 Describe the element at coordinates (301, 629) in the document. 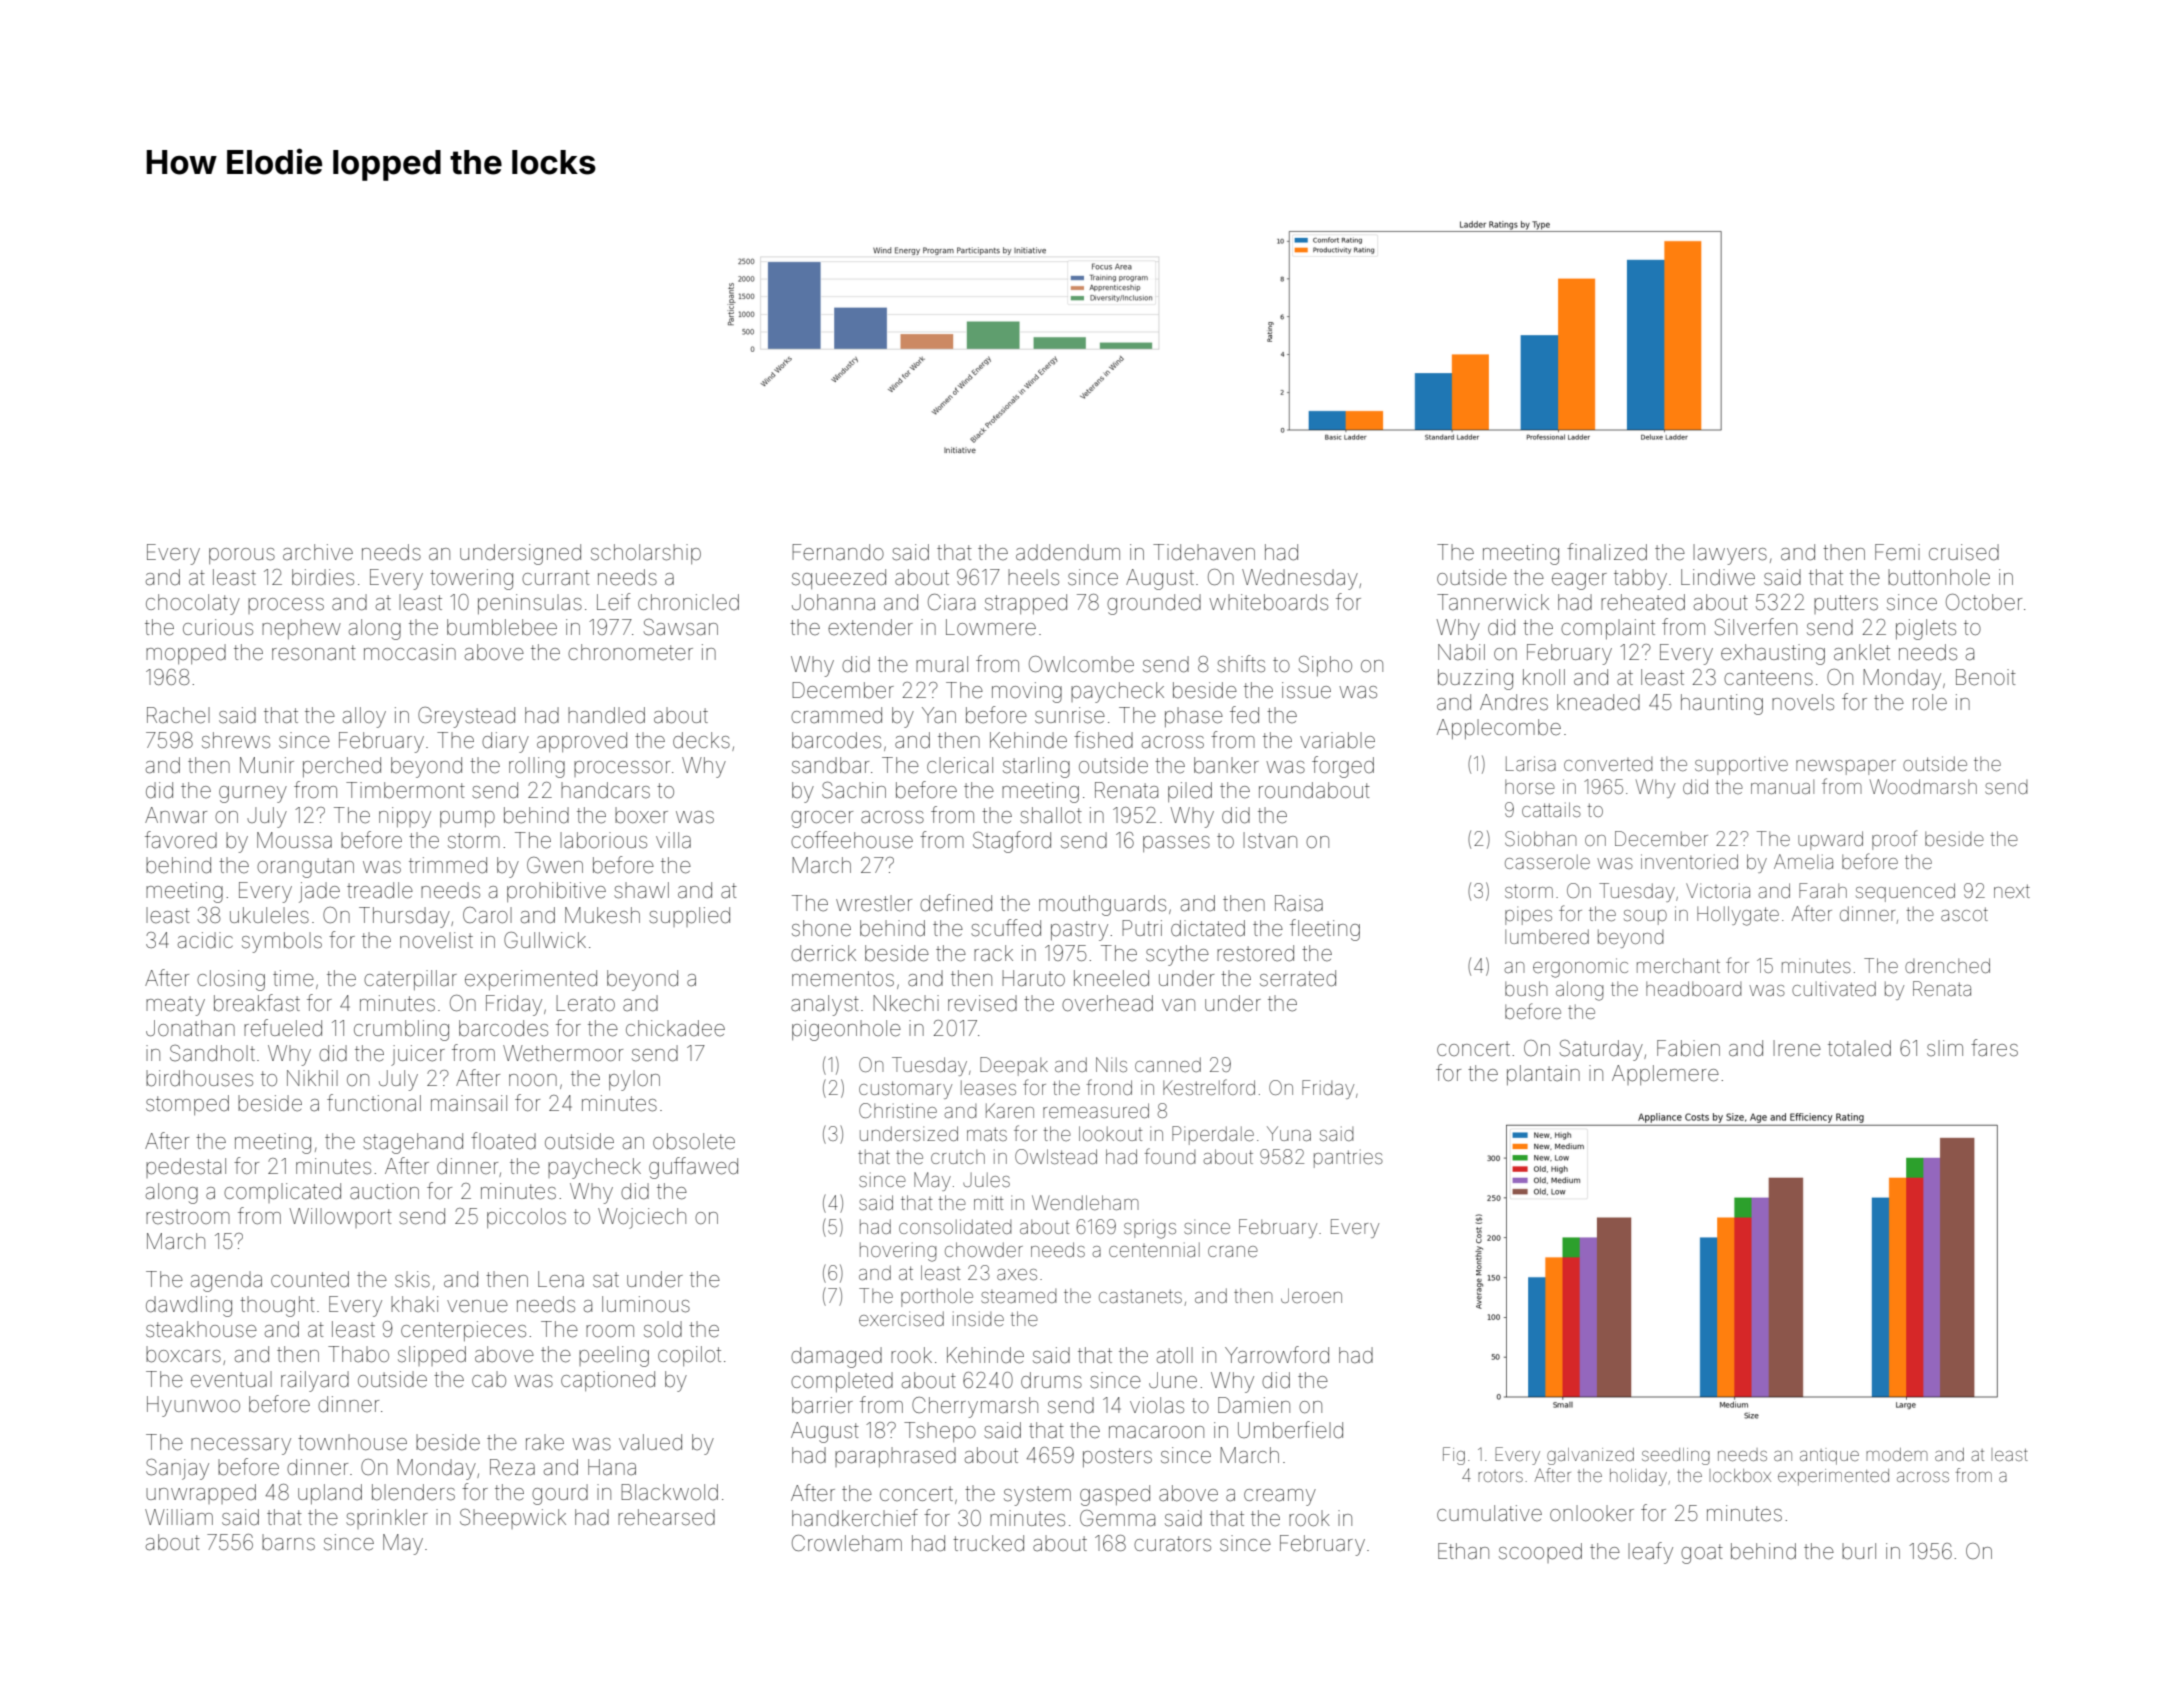

I see `nephew` at that location.
